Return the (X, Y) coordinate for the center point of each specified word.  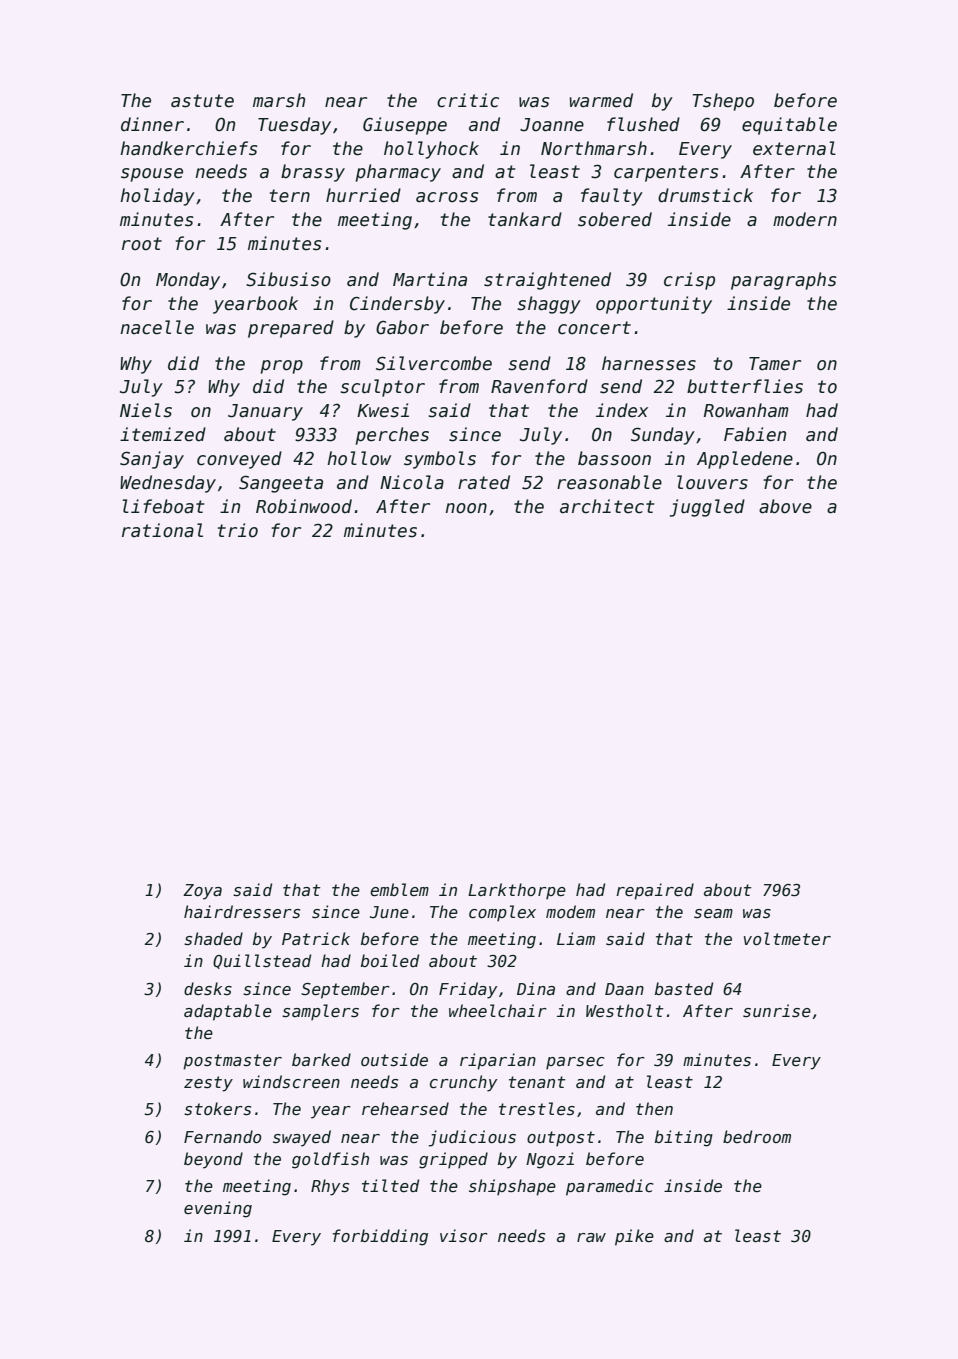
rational (162, 530)
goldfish (330, 1160)
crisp (689, 281)
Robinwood (304, 506)
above (785, 506)
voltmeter (787, 939)
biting (684, 1138)
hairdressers (242, 912)
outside (394, 1060)
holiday (157, 197)
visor (464, 1235)
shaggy (549, 305)
